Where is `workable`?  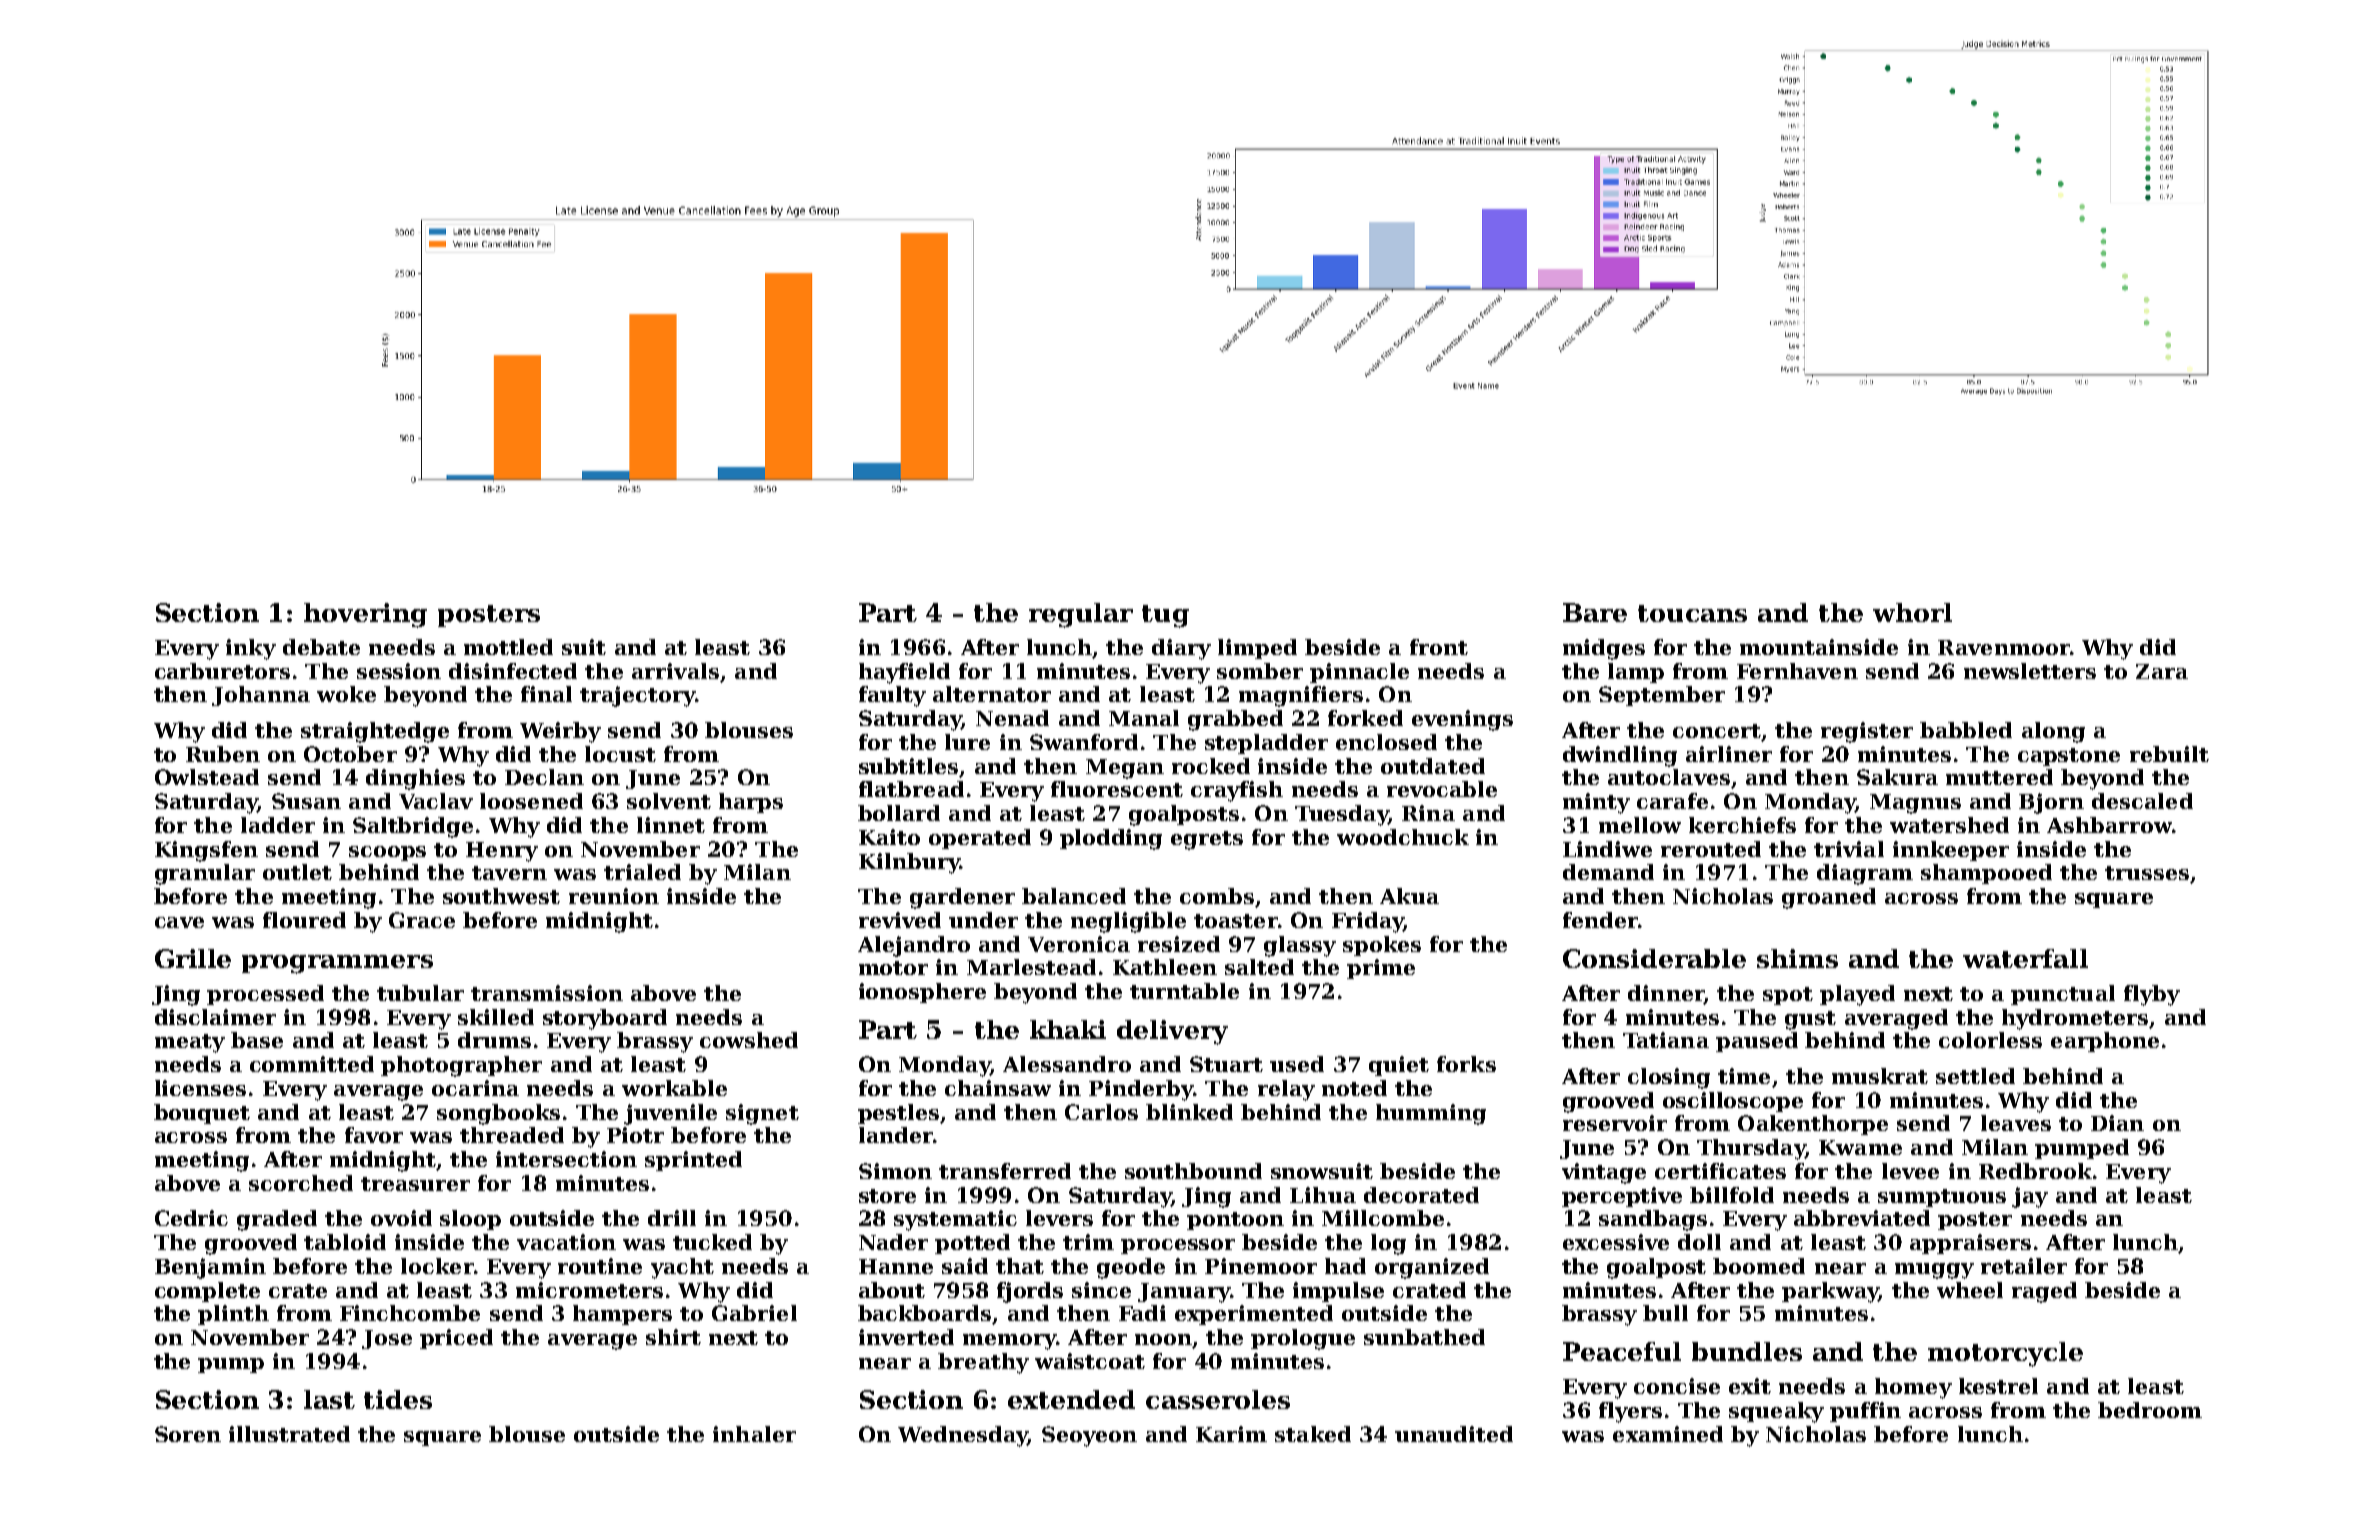 workable is located at coordinates (674, 1088).
